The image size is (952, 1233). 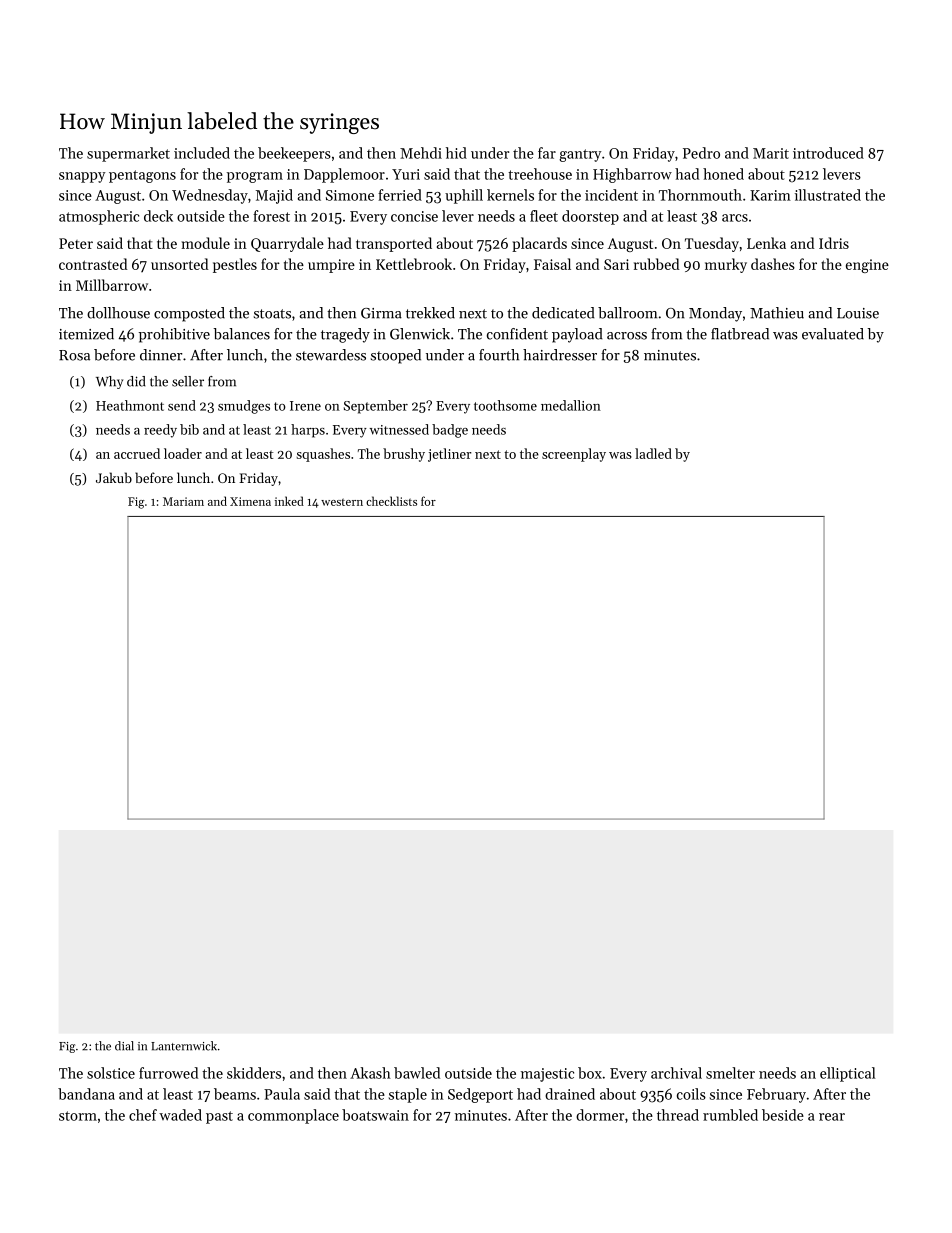 What do you see at coordinates (114, 477) in the screenshot?
I see `Jakub` at bounding box center [114, 477].
